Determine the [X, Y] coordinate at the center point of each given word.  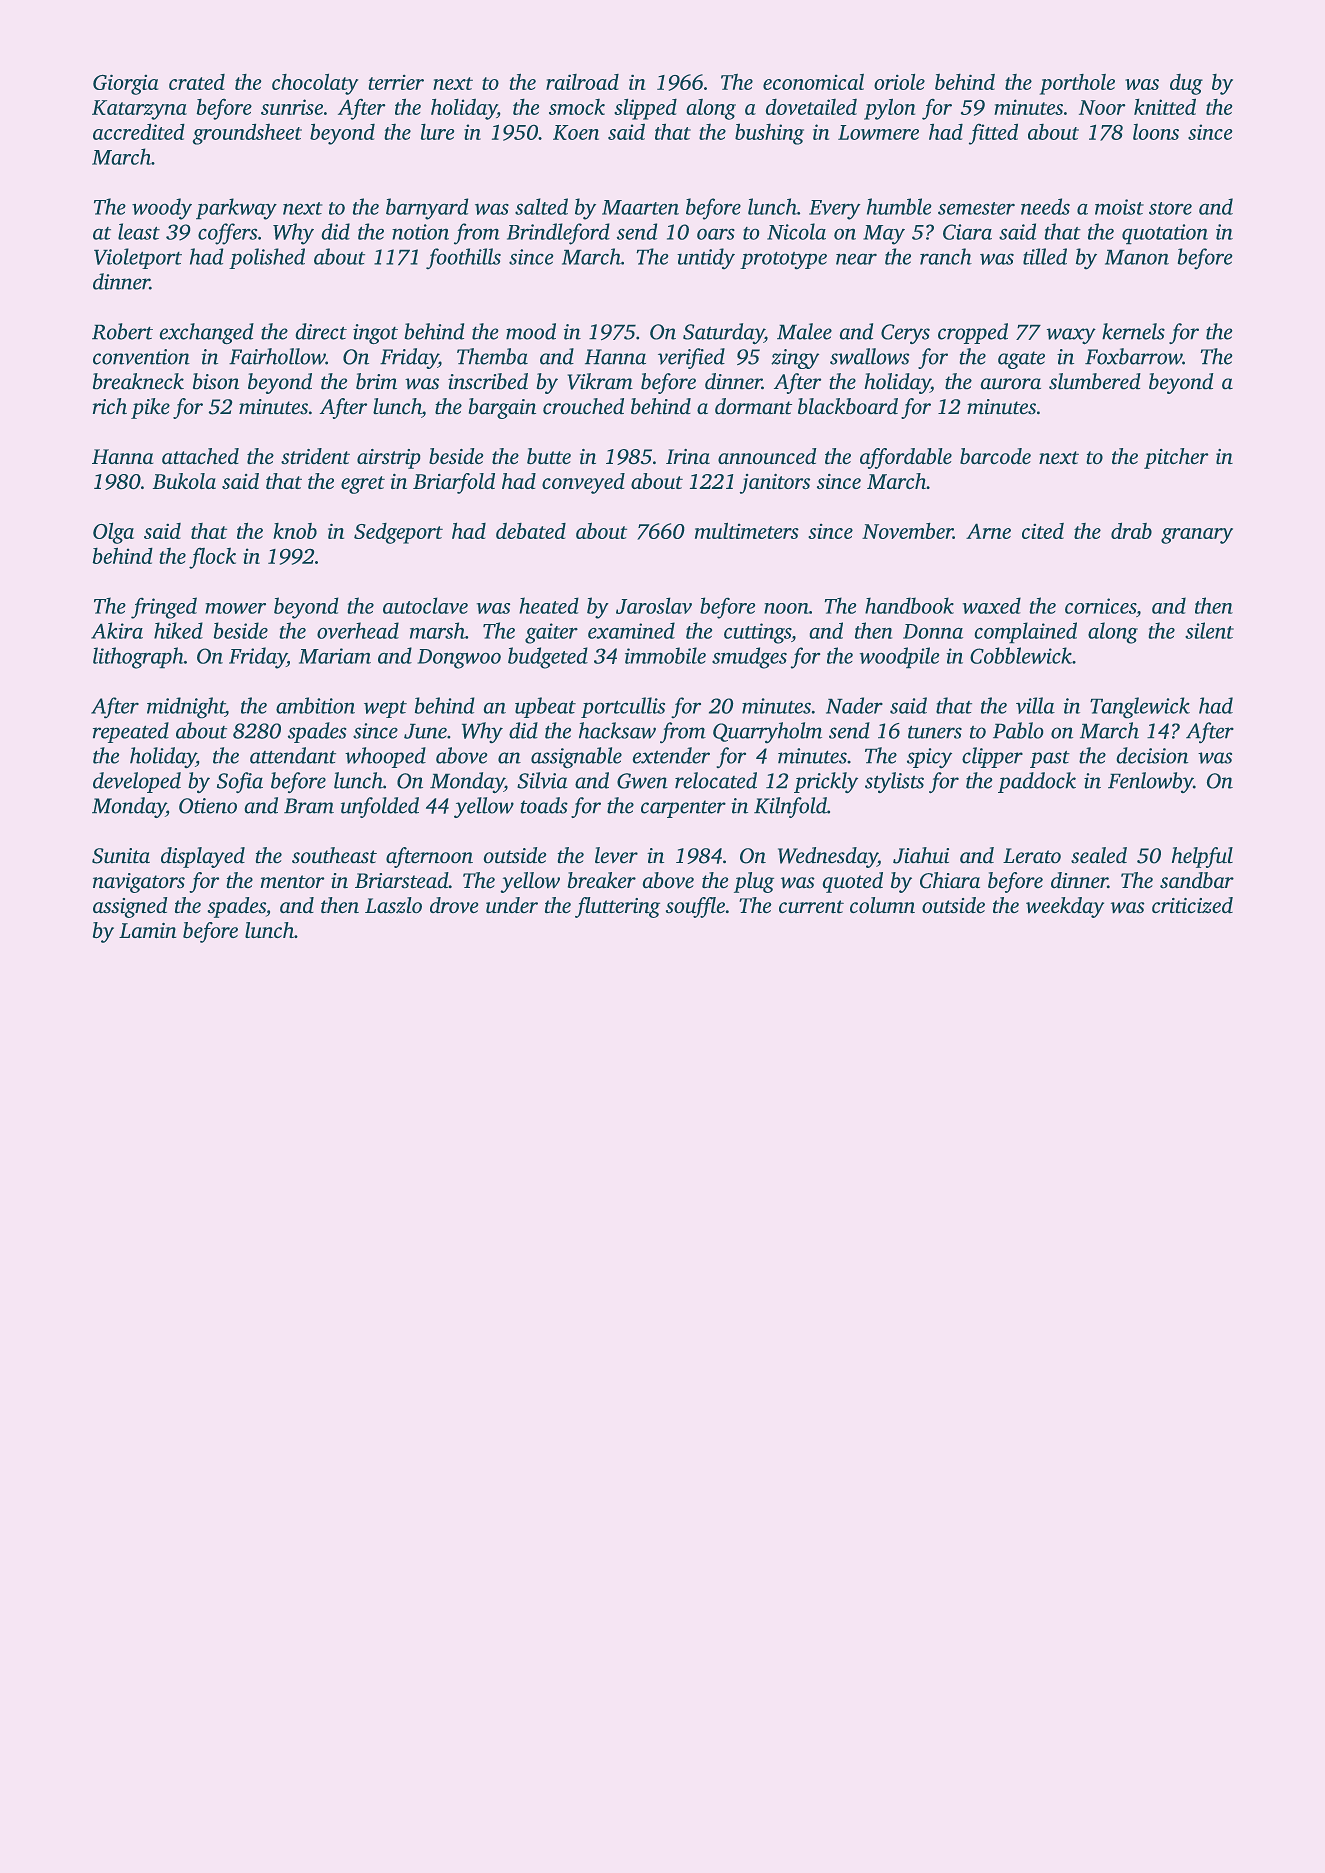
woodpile [899, 657]
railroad [582, 82]
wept [385, 709]
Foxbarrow [1133, 356]
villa [1035, 705]
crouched [583, 406]
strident [315, 456]
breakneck [138, 381]
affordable [906, 458]
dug [1186, 84]
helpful [1202, 857]
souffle [695, 907]
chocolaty [315, 84]
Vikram [600, 381]
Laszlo [393, 905]
